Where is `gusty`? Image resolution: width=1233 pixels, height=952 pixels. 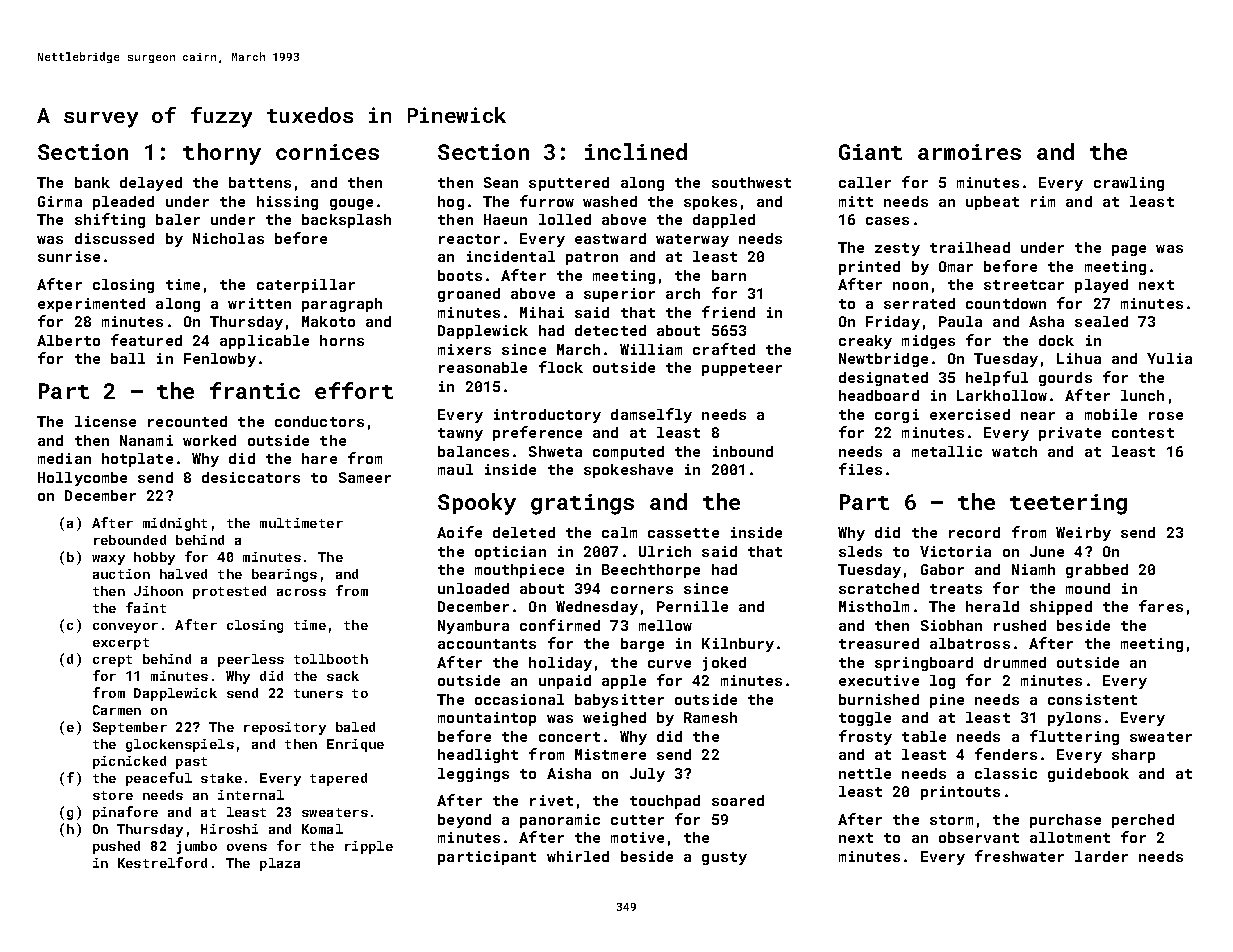
gusty is located at coordinates (724, 858).
